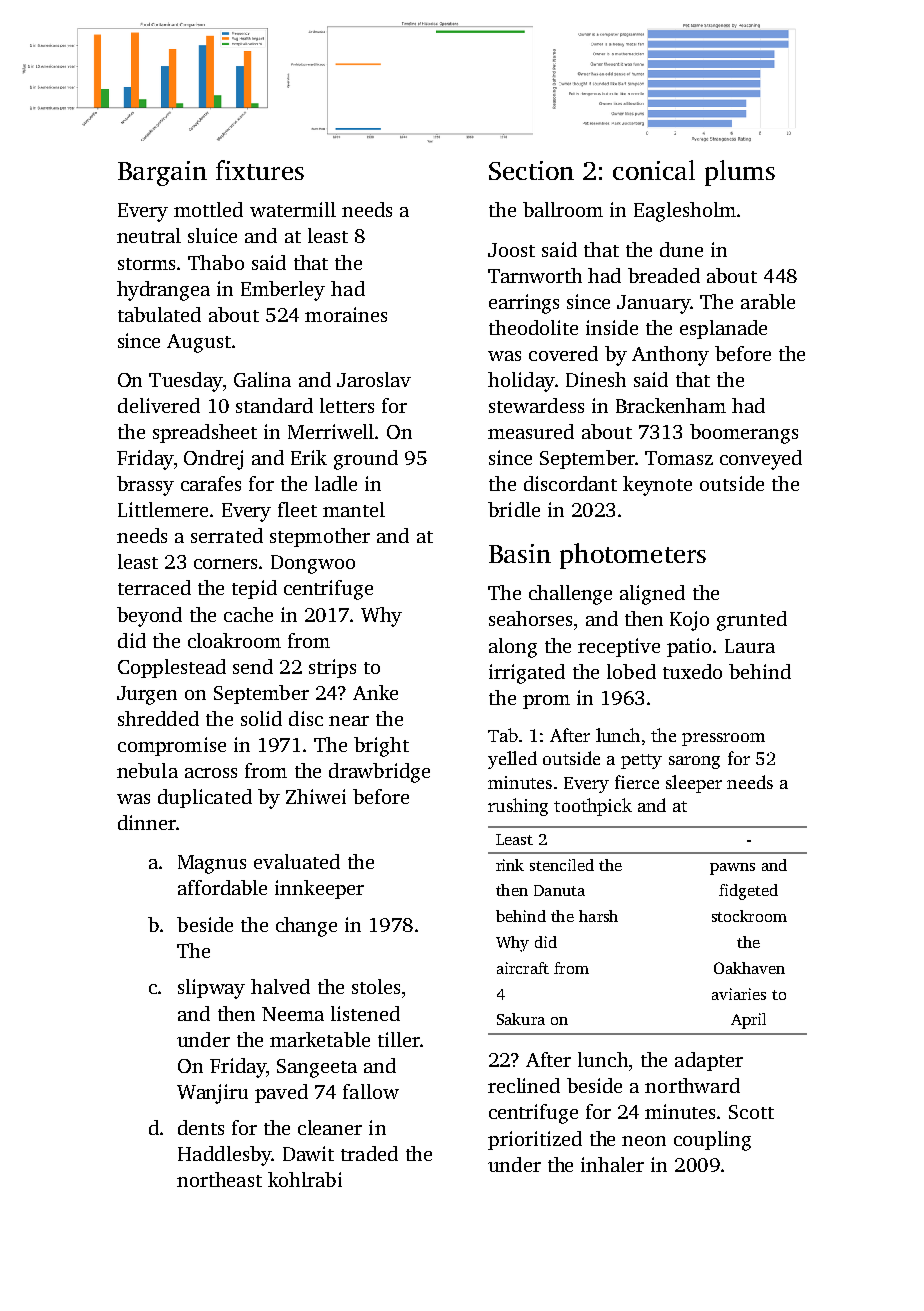 The width and height of the screenshot is (924, 1311). Describe the element at coordinates (254, 589) in the screenshot. I see `tepid` at that location.
